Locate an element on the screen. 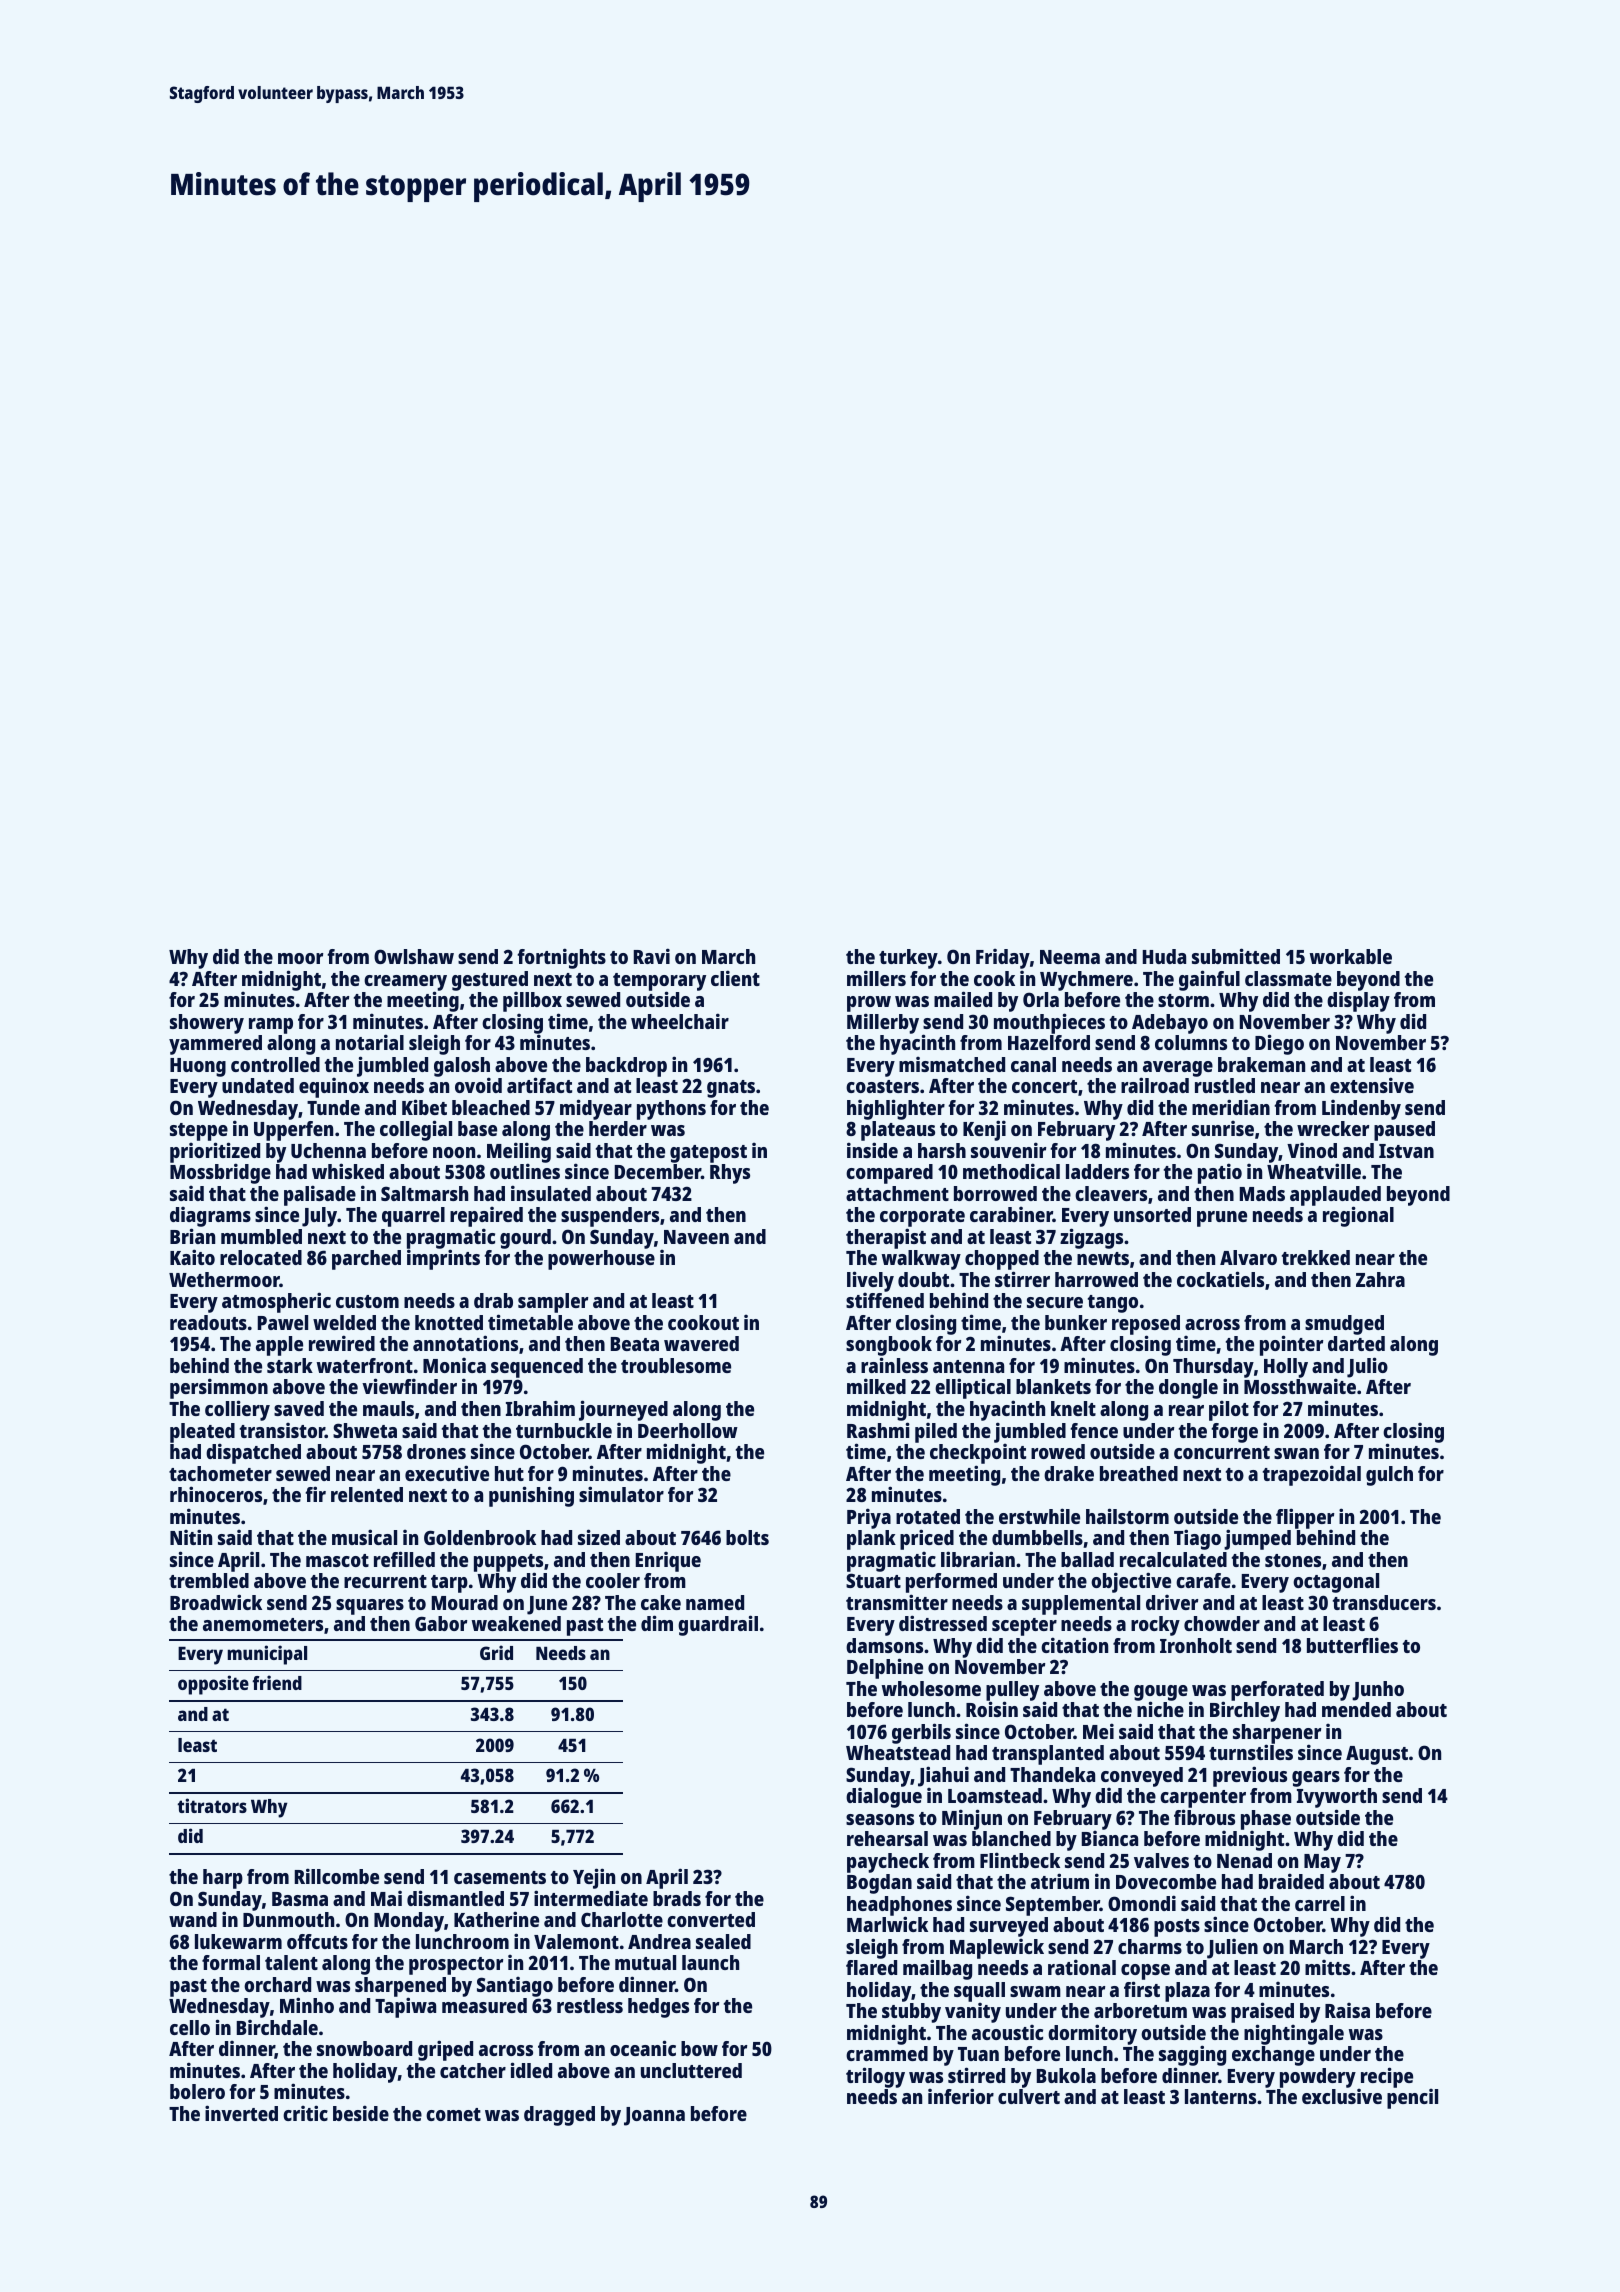 The width and height of the screenshot is (1620, 2292). turkey is located at coordinates (908, 959).
